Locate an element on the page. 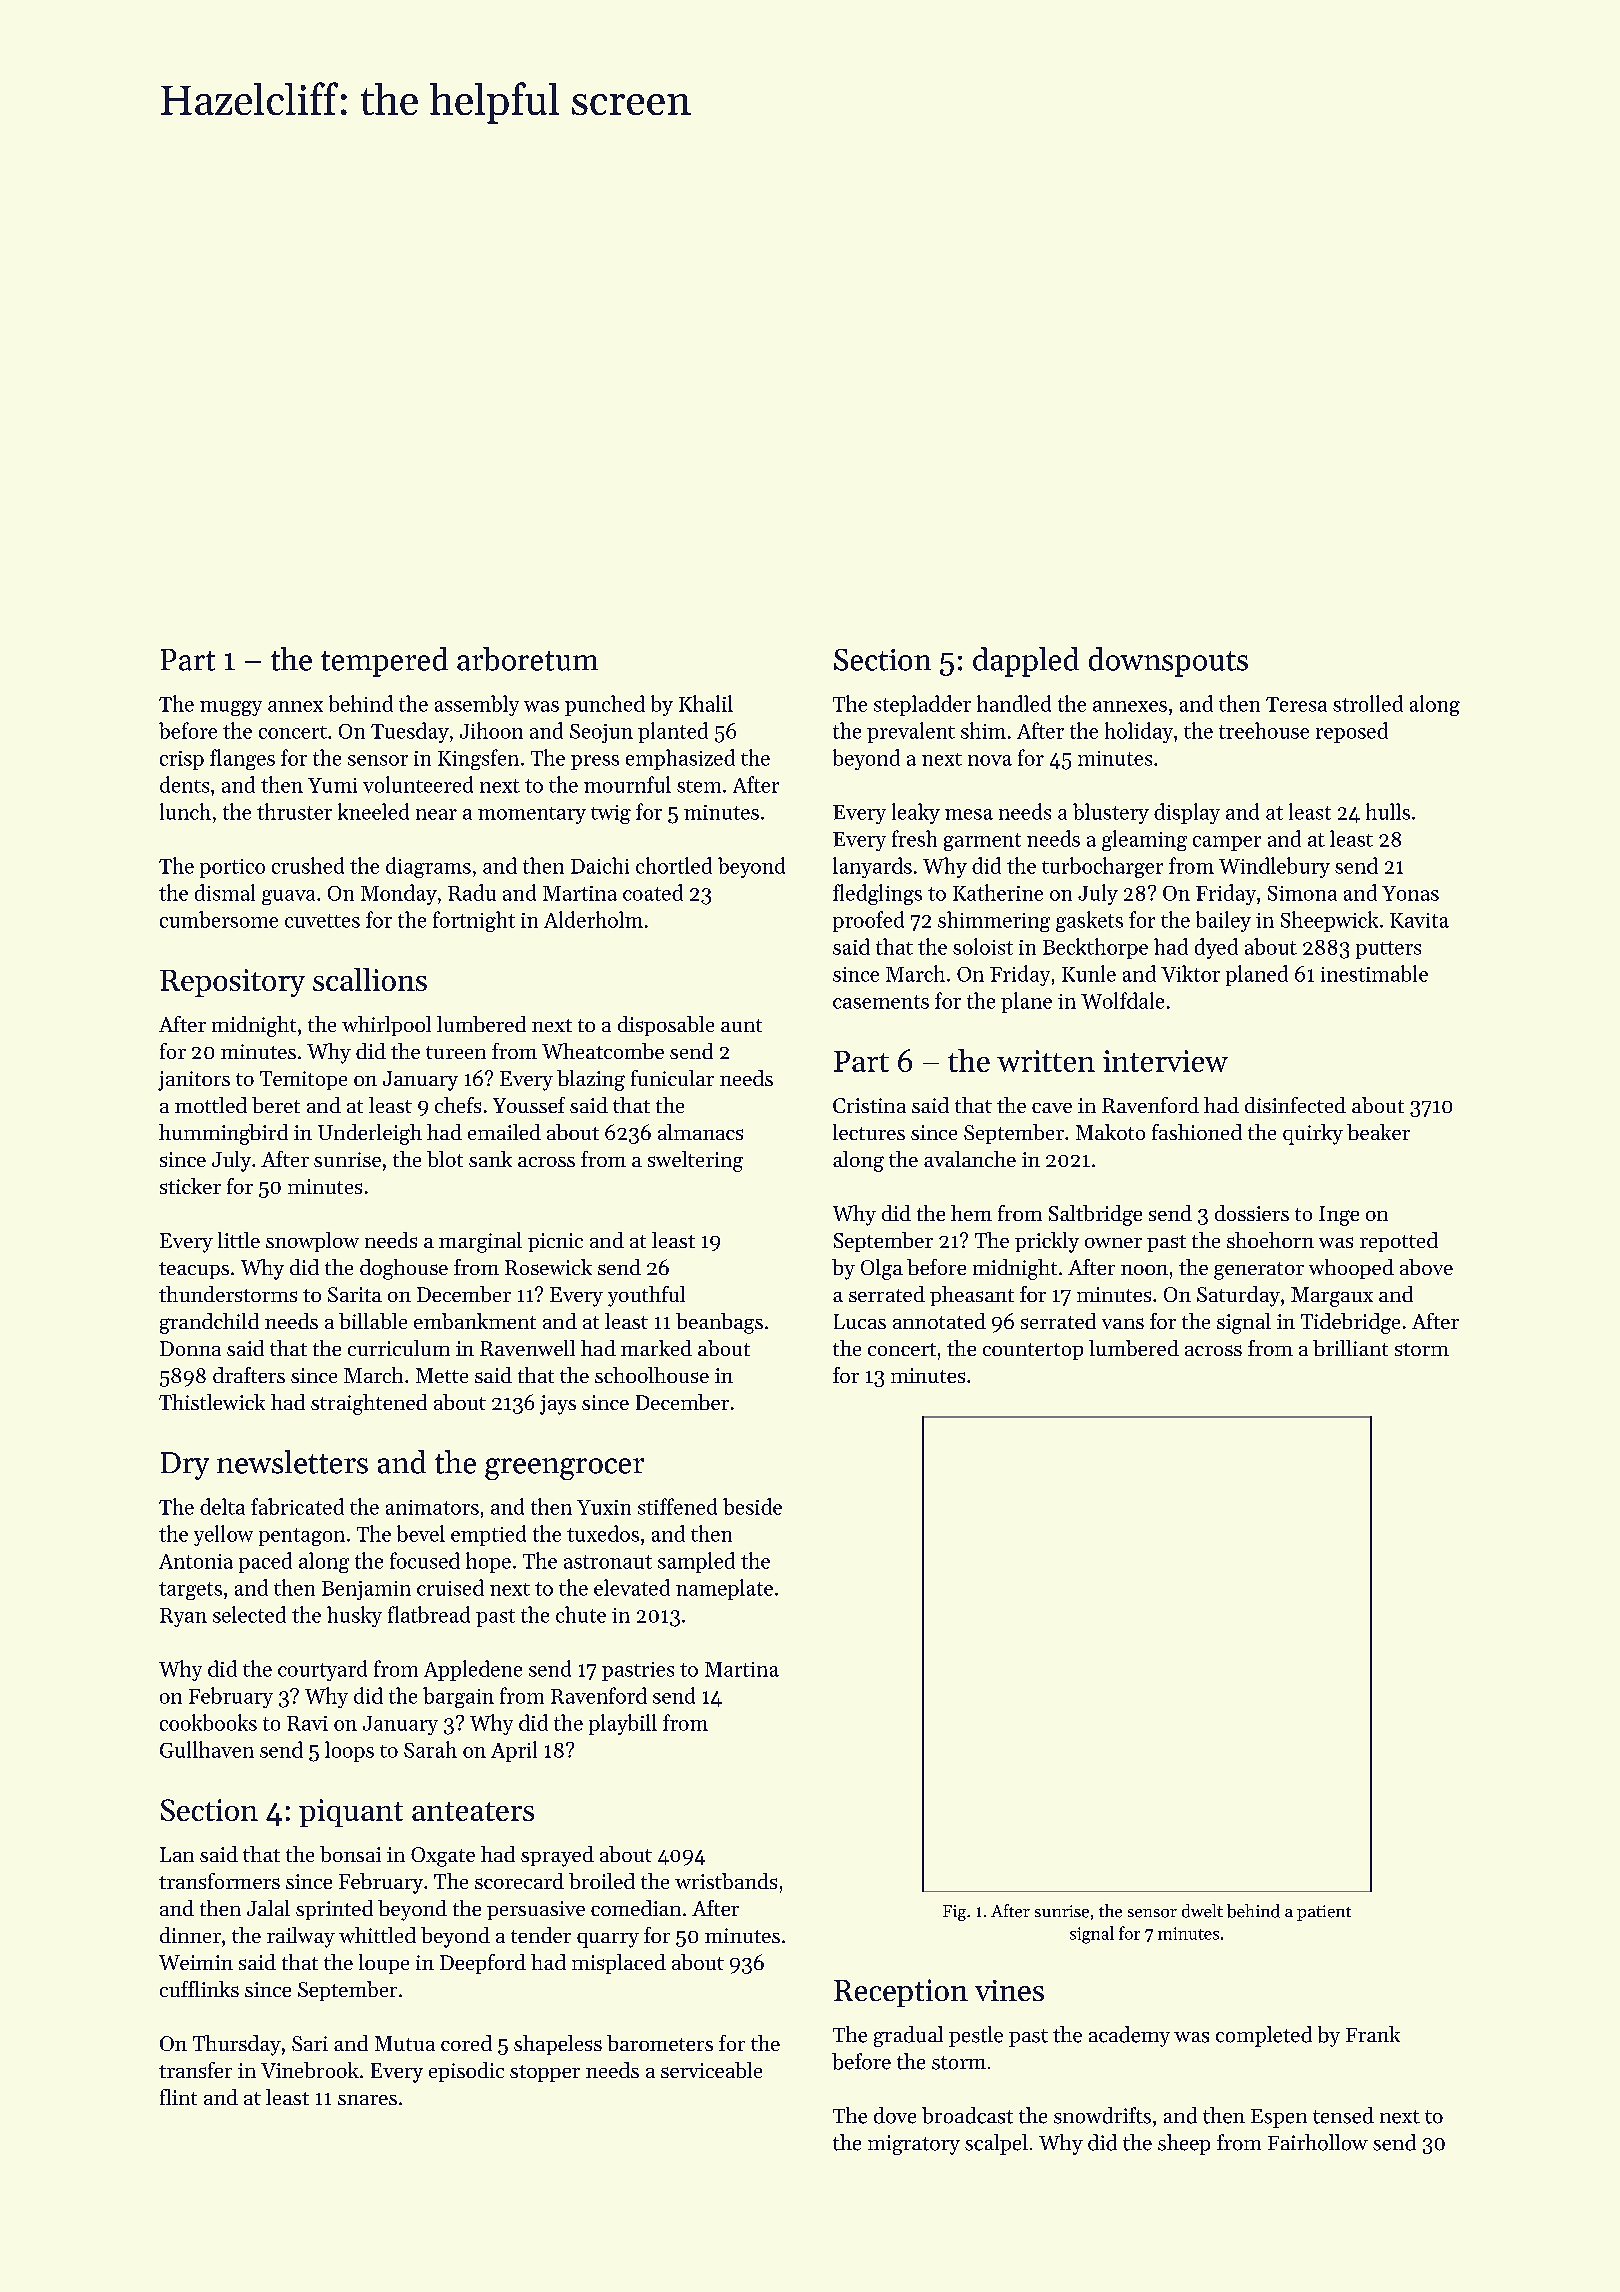 The height and width of the document is (2292, 1620). tensed is located at coordinates (1343, 2115).
